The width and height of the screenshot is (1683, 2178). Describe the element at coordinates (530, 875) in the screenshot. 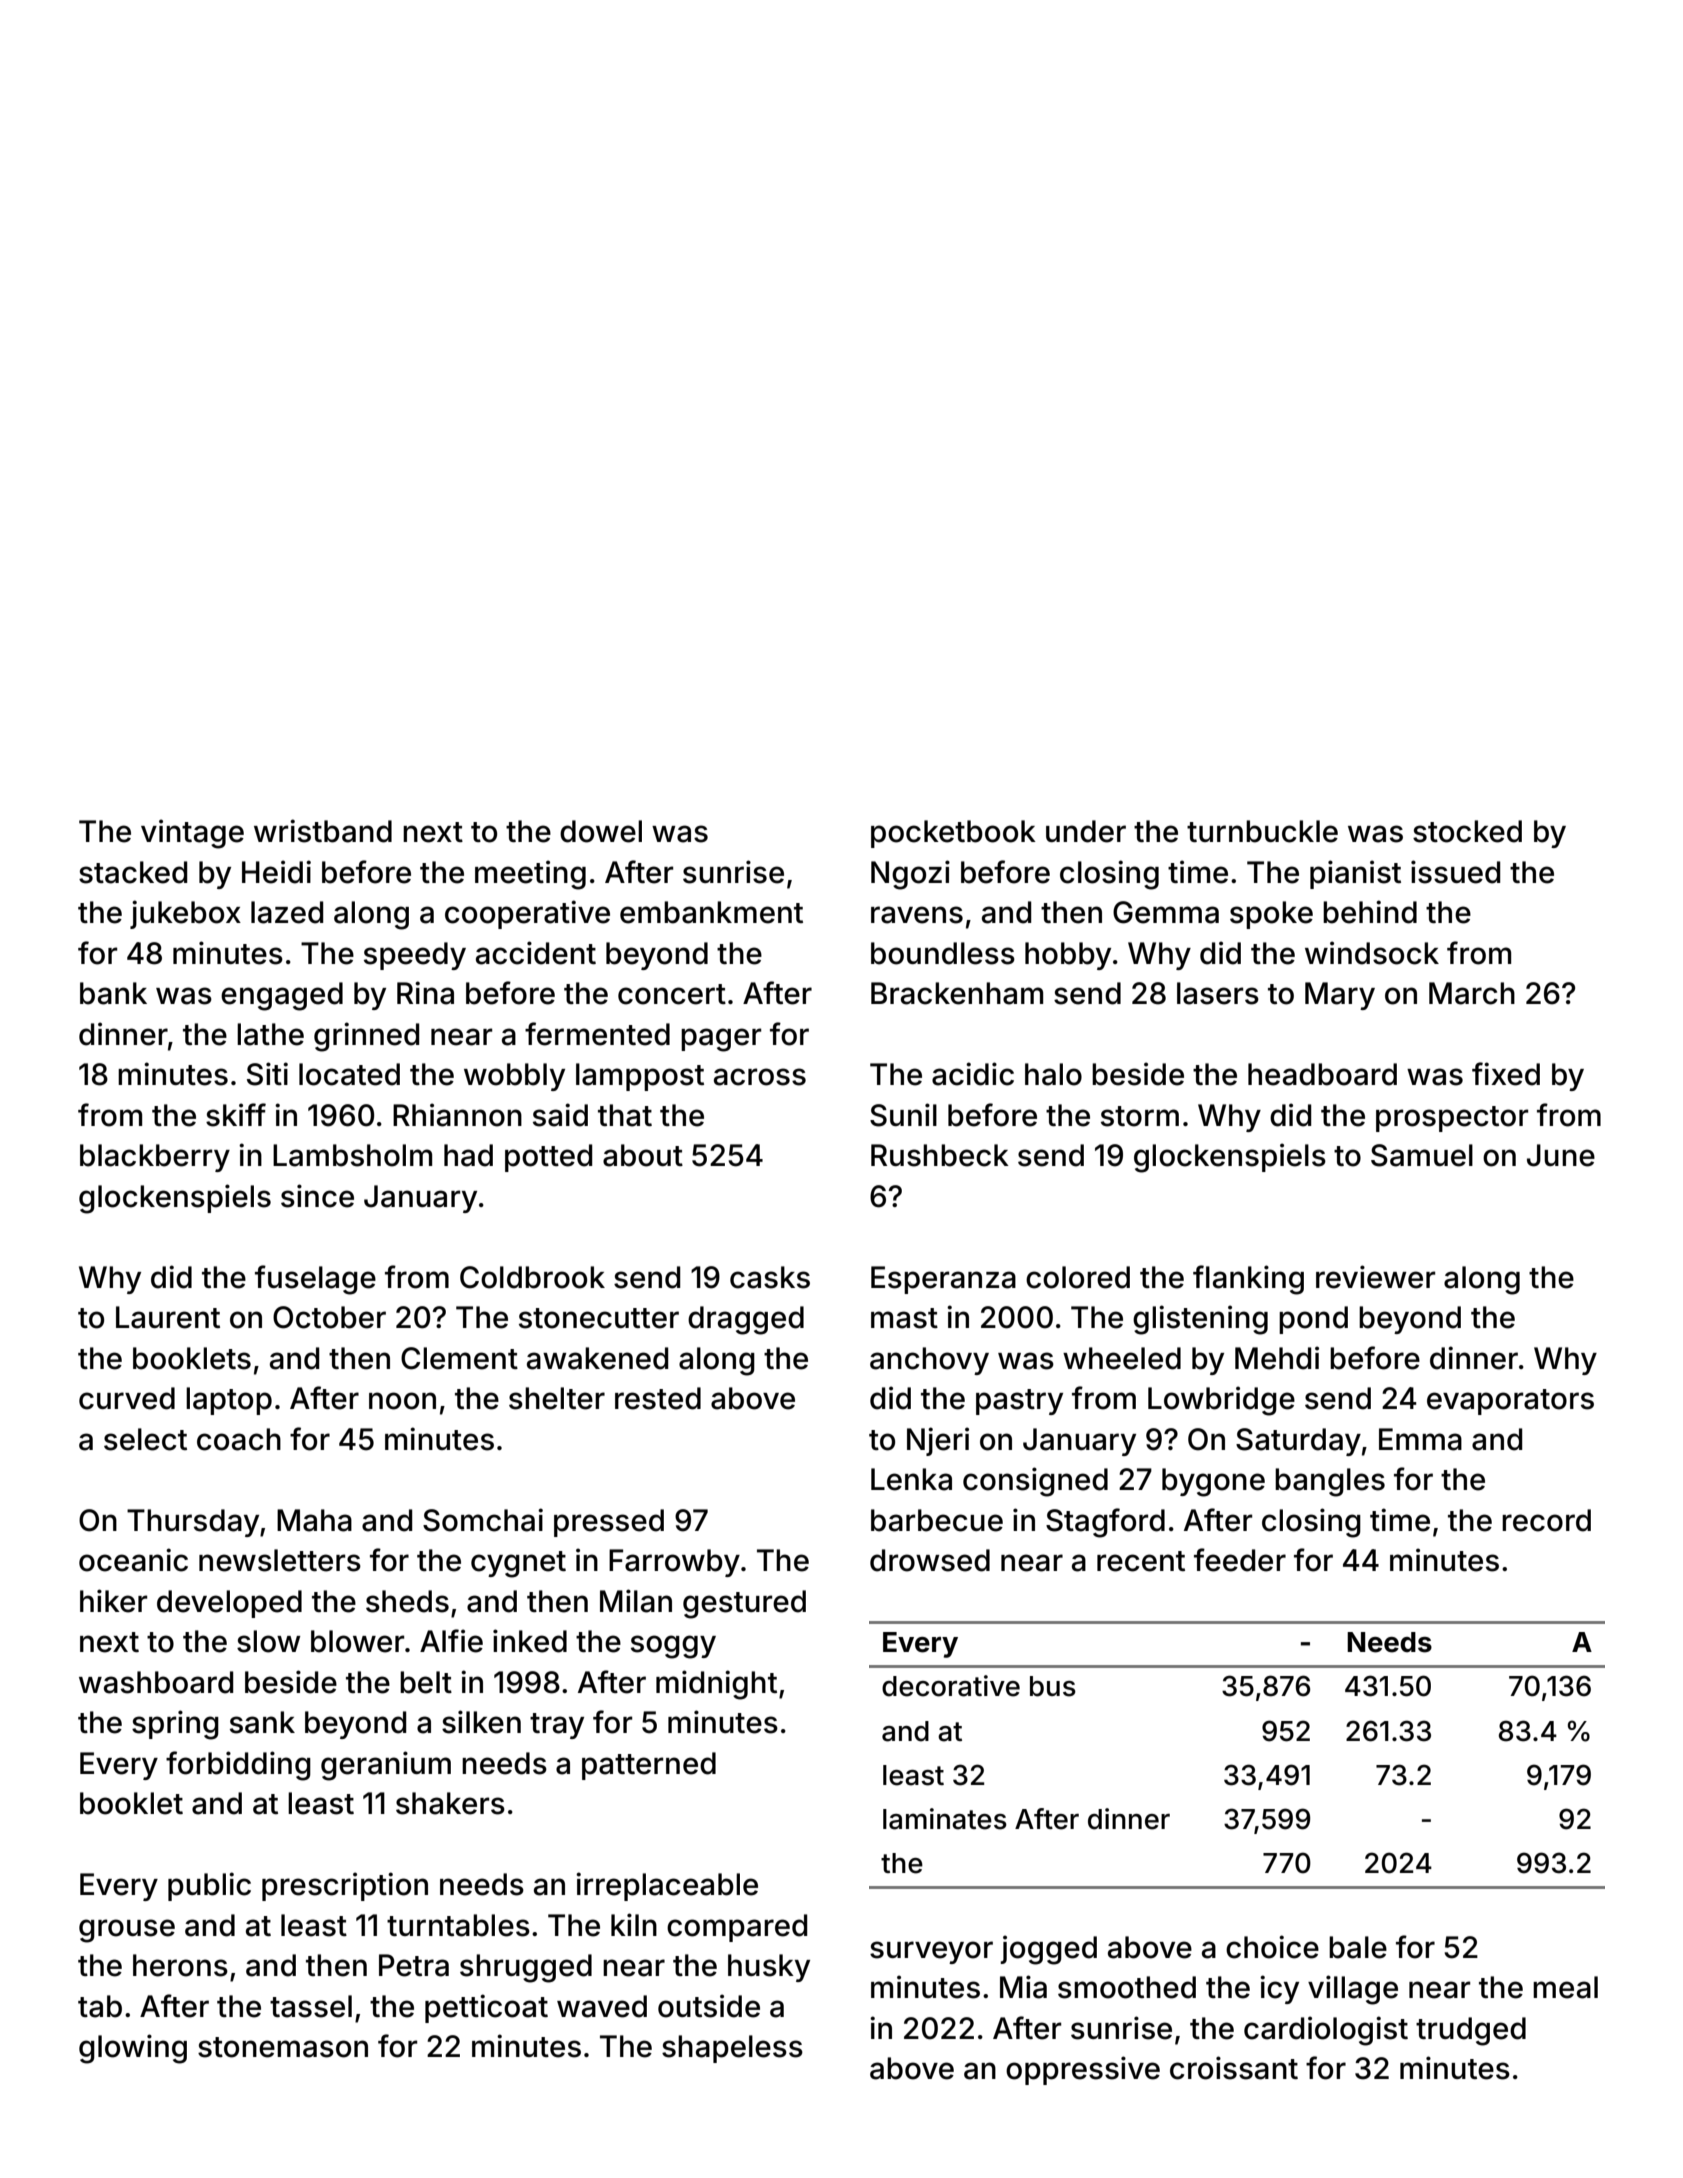

I see `meeting` at that location.
